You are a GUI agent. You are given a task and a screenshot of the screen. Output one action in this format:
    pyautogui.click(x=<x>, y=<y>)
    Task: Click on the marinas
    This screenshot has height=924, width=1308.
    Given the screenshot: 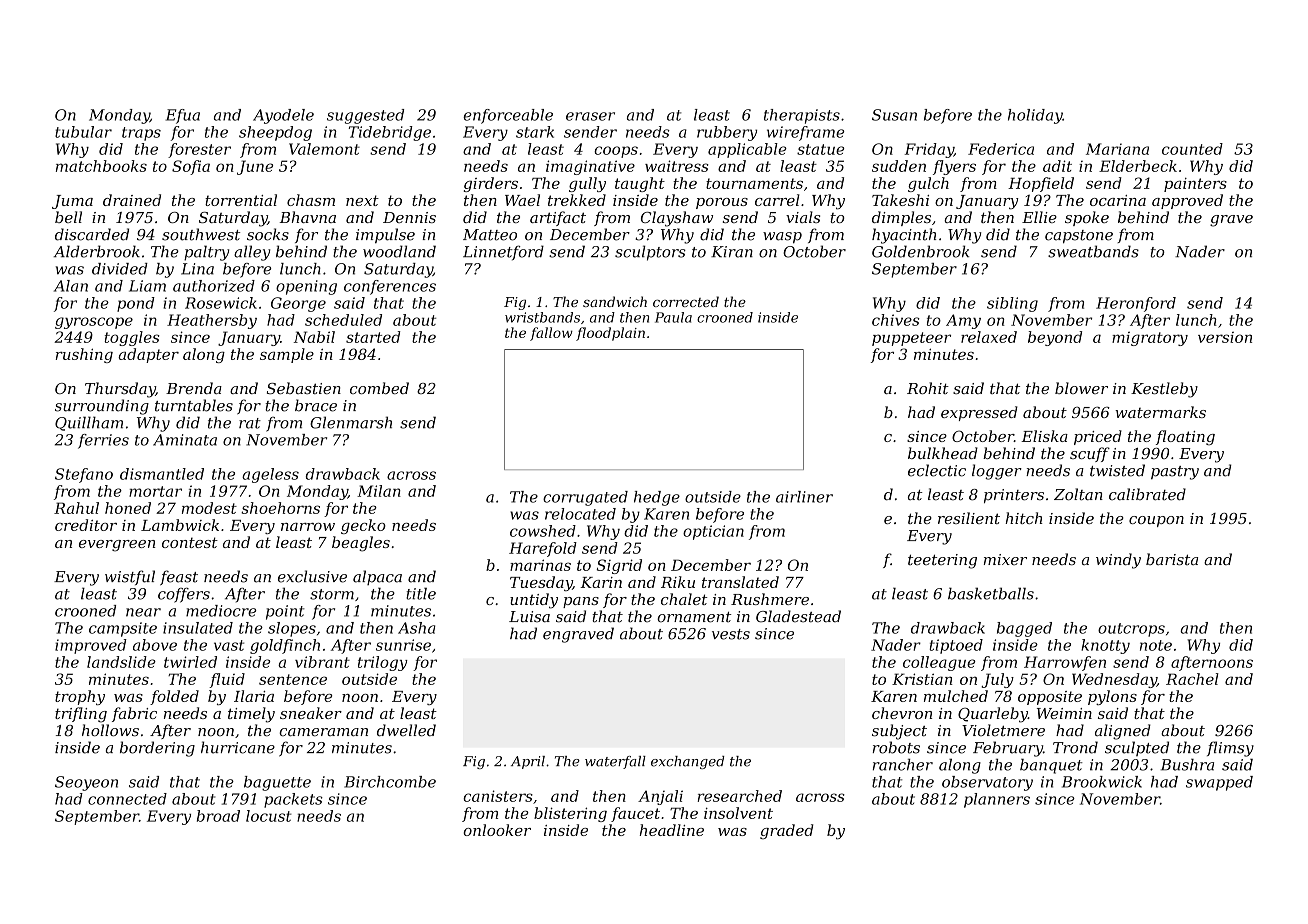 What is the action you would take?
    pyautogui.click(x=540, y=565)
